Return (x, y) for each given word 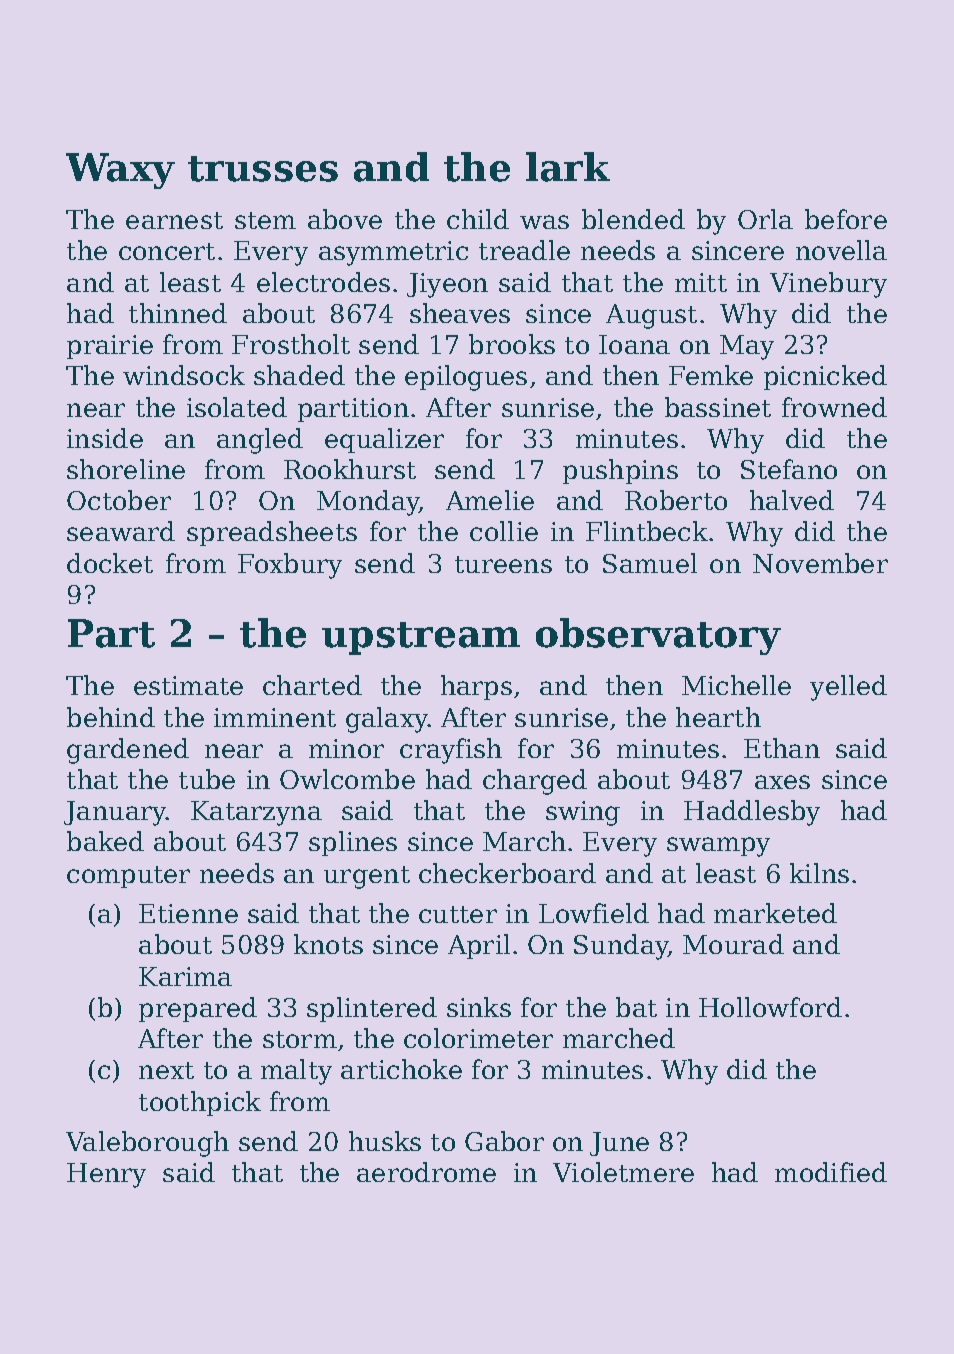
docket (110, 563)
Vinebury (828, 285)
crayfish (451, 751)
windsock (184, 375)
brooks (512, 344)
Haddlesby (752, 813)
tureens (503, 564)
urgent (367, 877)
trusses (263, 169)
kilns (819, 873)
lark (568, 167)
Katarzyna (256, 813)
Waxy (120, 171)
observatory (658, 636)
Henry (106, 1175)
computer (128, 877)
